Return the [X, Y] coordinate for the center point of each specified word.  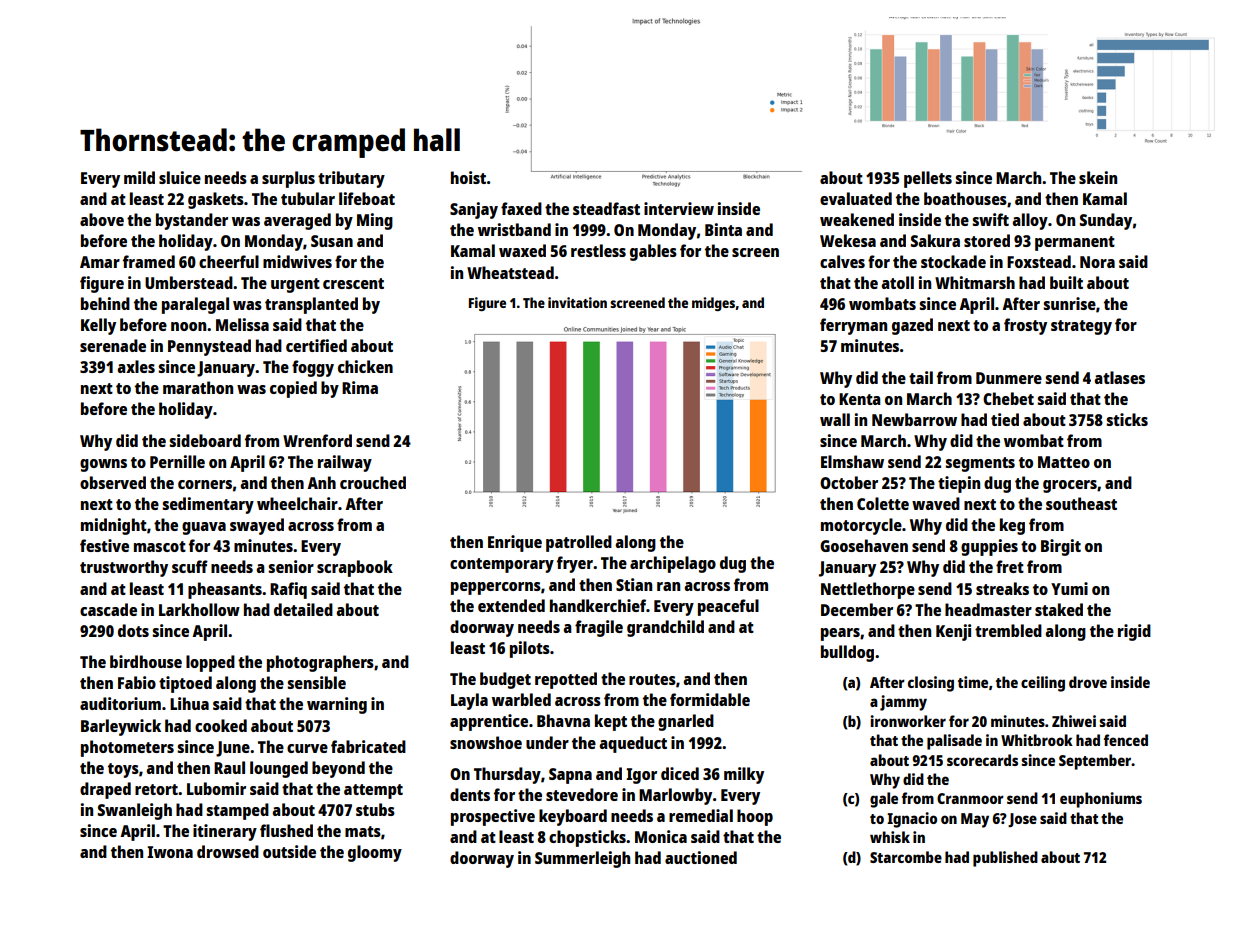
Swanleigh [135, 811]
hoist [468, 177]
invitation [577, 302]
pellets [928, 179]
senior [291, 566]
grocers [1070, 486]
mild [139, 177]
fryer [575, 564]
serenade [113, 345]
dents [470, 794]
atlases [1119, 377]
